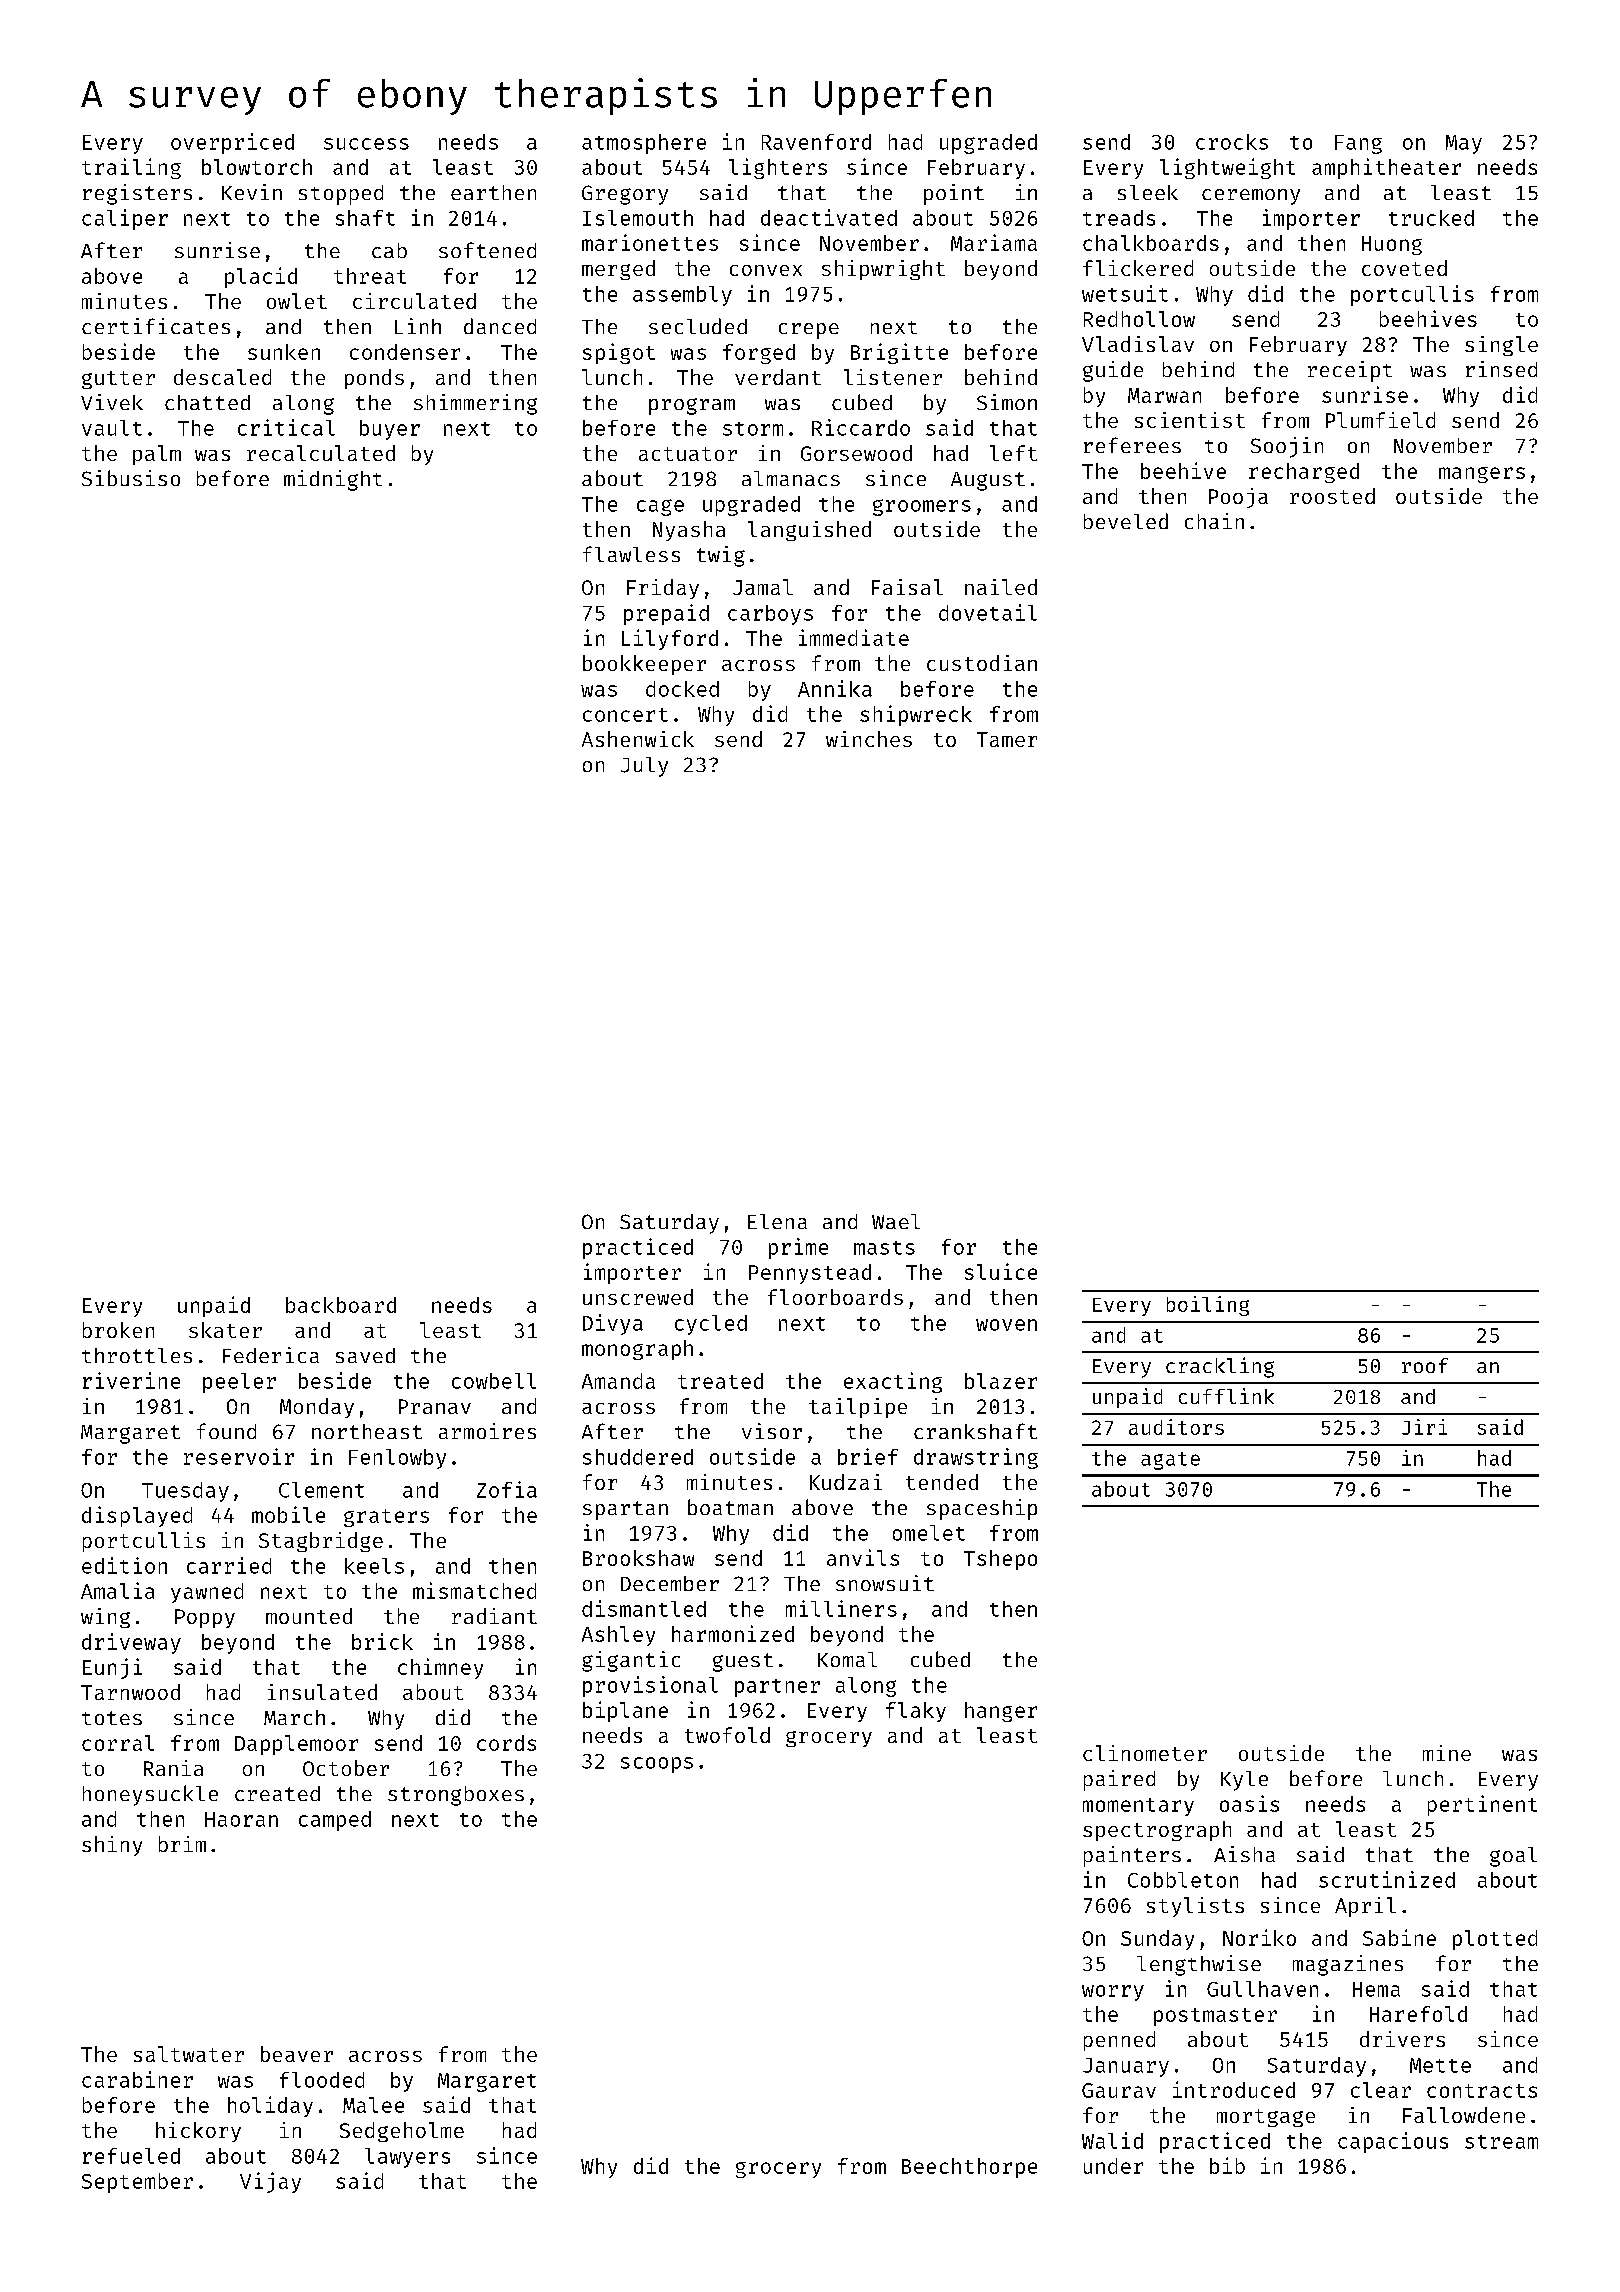  Describe the element at coordinates (1232, 142) in the document. I see `crocks` at that location.
